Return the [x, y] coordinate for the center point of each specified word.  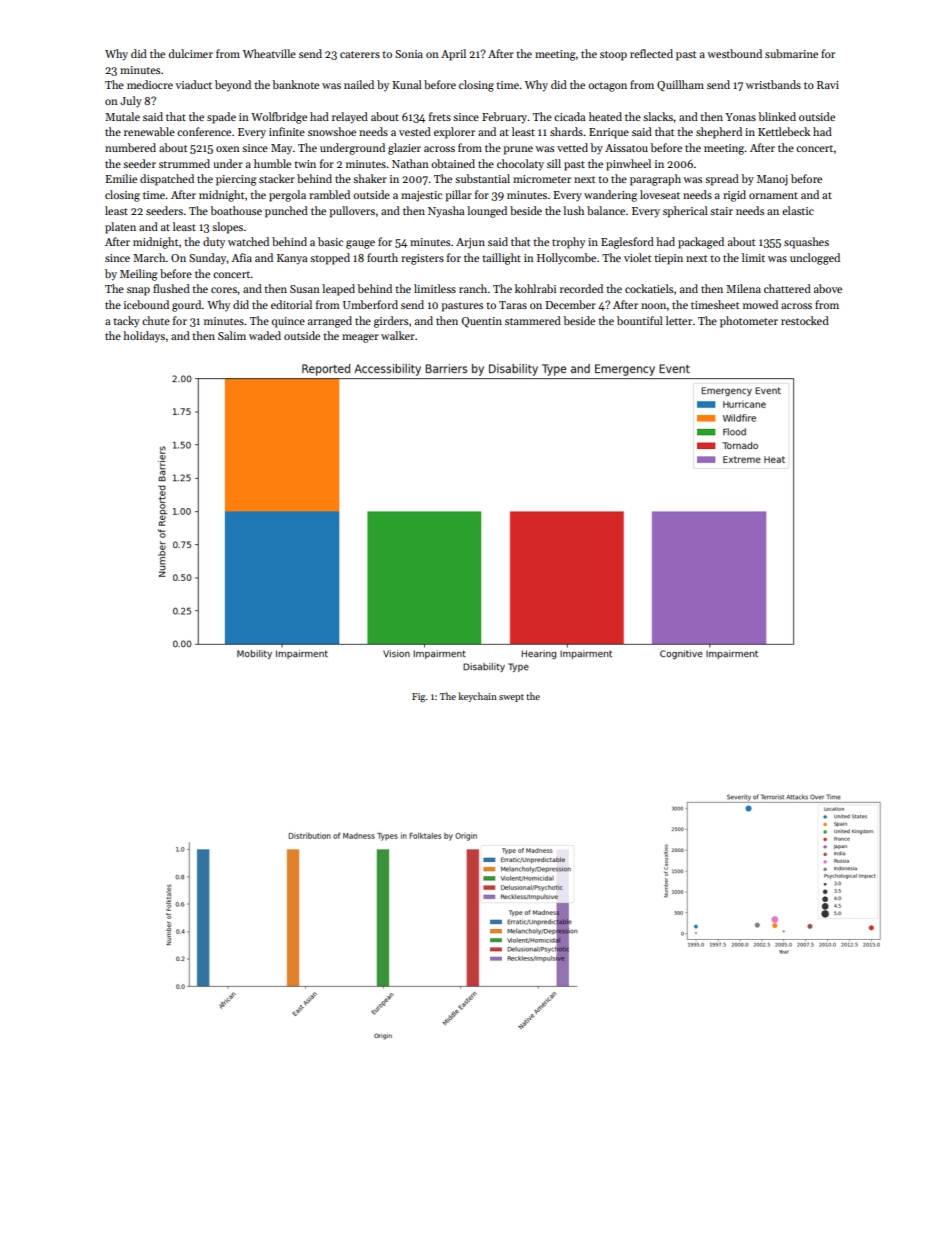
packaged [701, 243]
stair [721, 211]
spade [221, 118]
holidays [144, 336]
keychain [477, 697]
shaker [370, 178]
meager [360, 338]
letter [679, 320]
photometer [749, 322]
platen [120, 228]
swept [511, 698]
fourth [382, 257]
